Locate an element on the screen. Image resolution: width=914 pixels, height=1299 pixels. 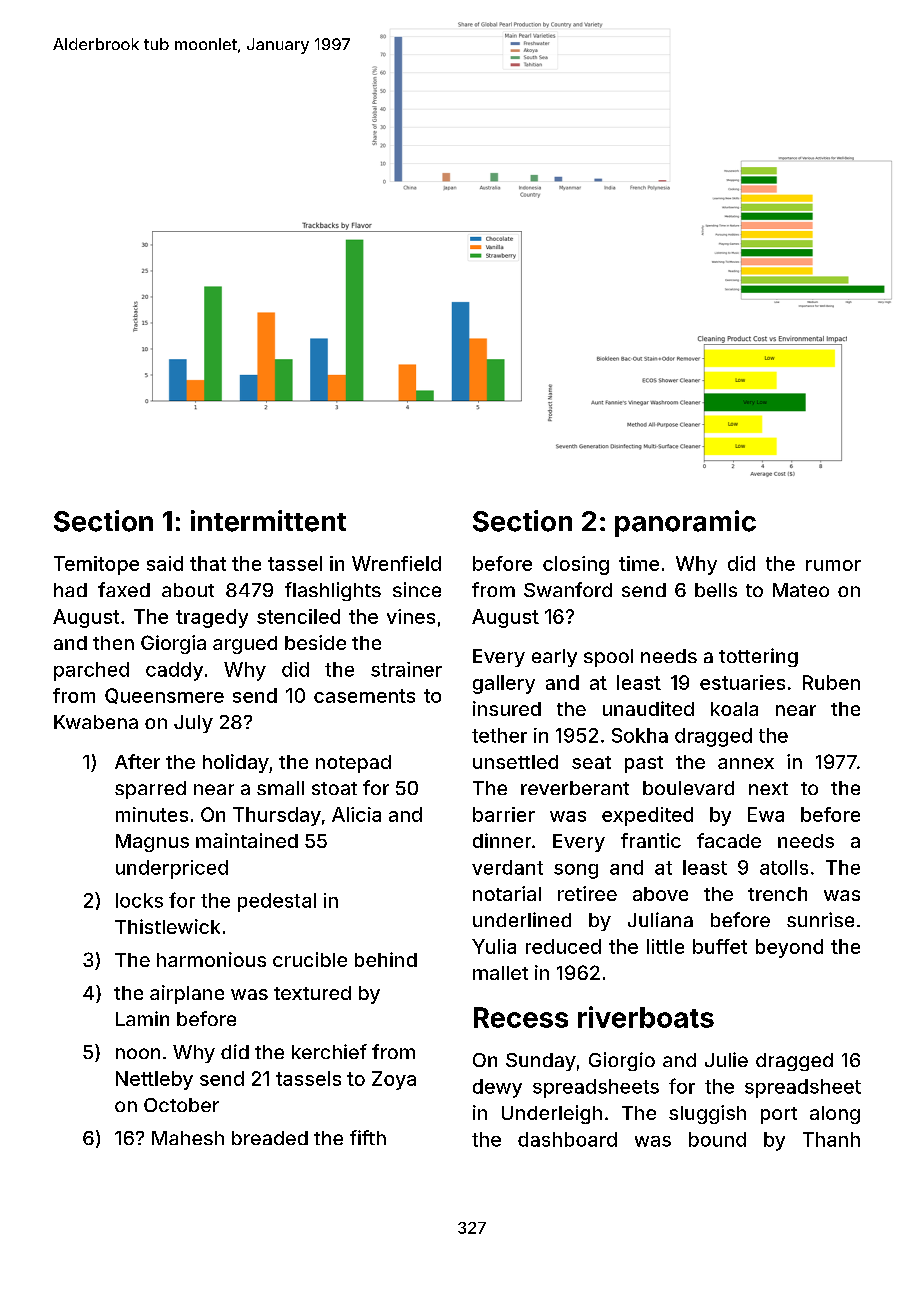
retiree is located at coordinates (587, 893).
